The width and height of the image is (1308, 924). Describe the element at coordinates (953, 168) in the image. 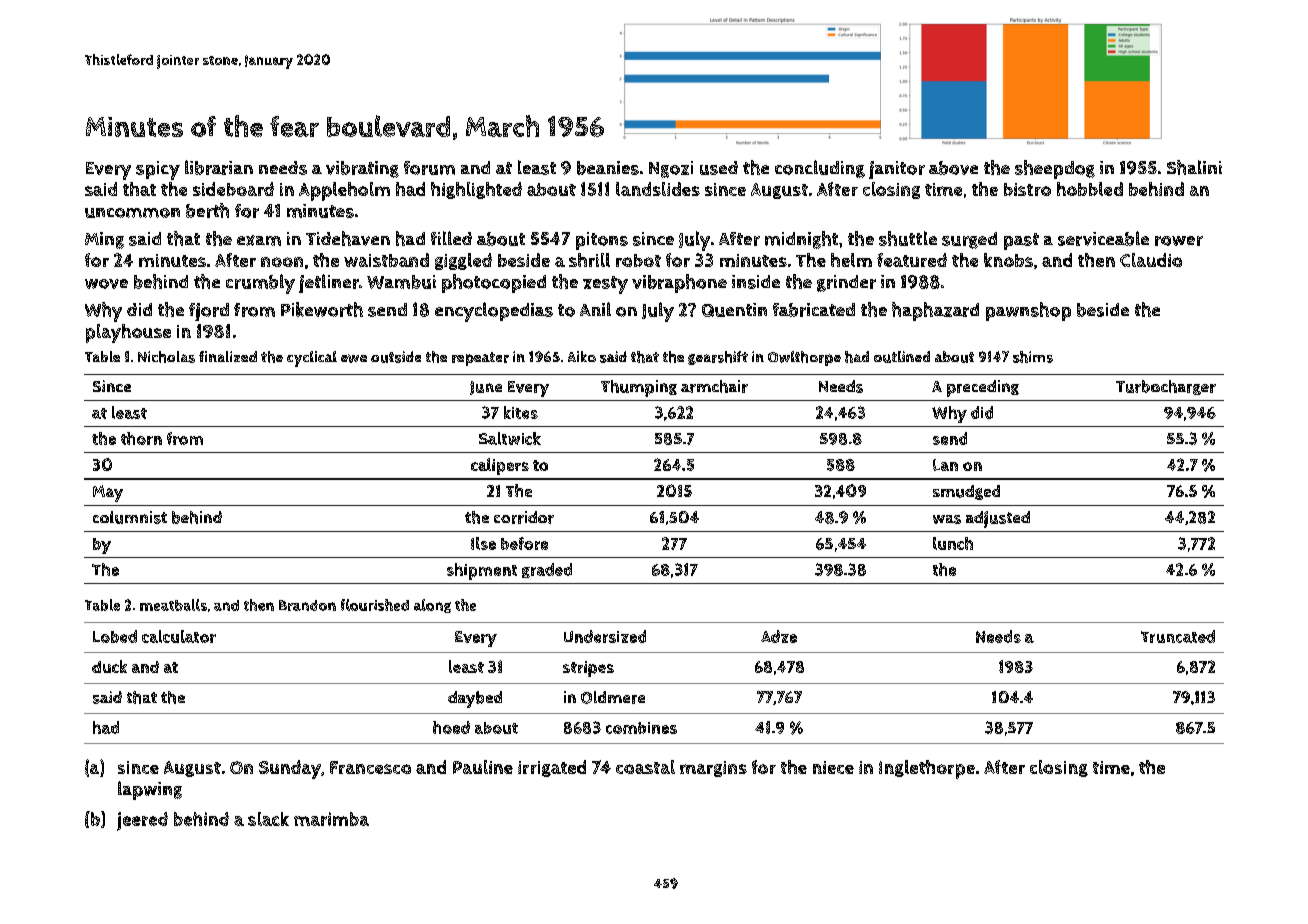

I see `above` at that location.
